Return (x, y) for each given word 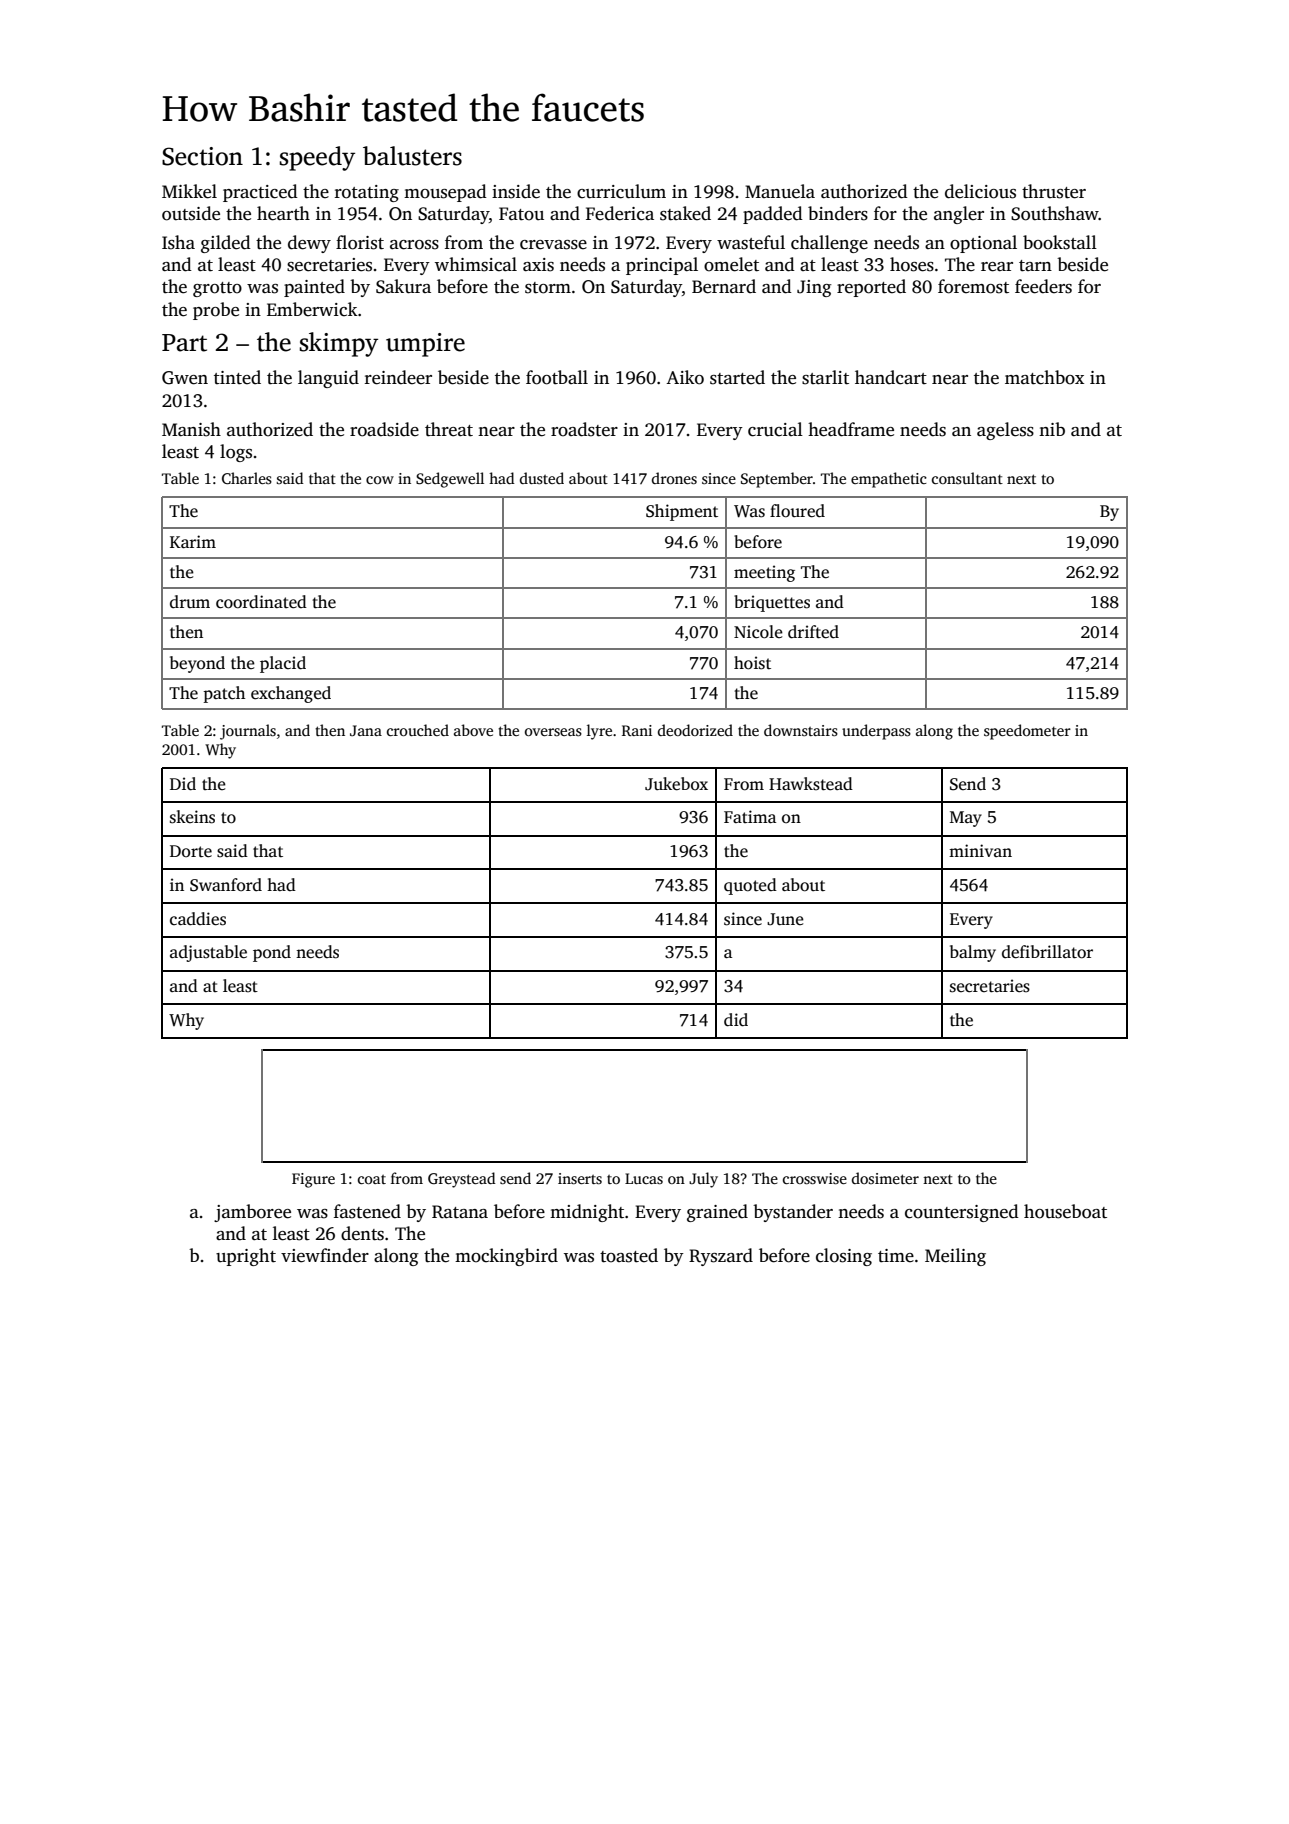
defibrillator (1047, 952)
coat (372, 1179)
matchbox (1044, 377)
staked (685, 213)
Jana (366, 730)
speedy (317, 158)
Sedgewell (450, 480)
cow (380, 480)
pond (272, 953)
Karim (193, 541)
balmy (973, 953)
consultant (967, 478)
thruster (1054, 191)
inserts (580, 1178)
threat (449, 429)
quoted (750, 886)
